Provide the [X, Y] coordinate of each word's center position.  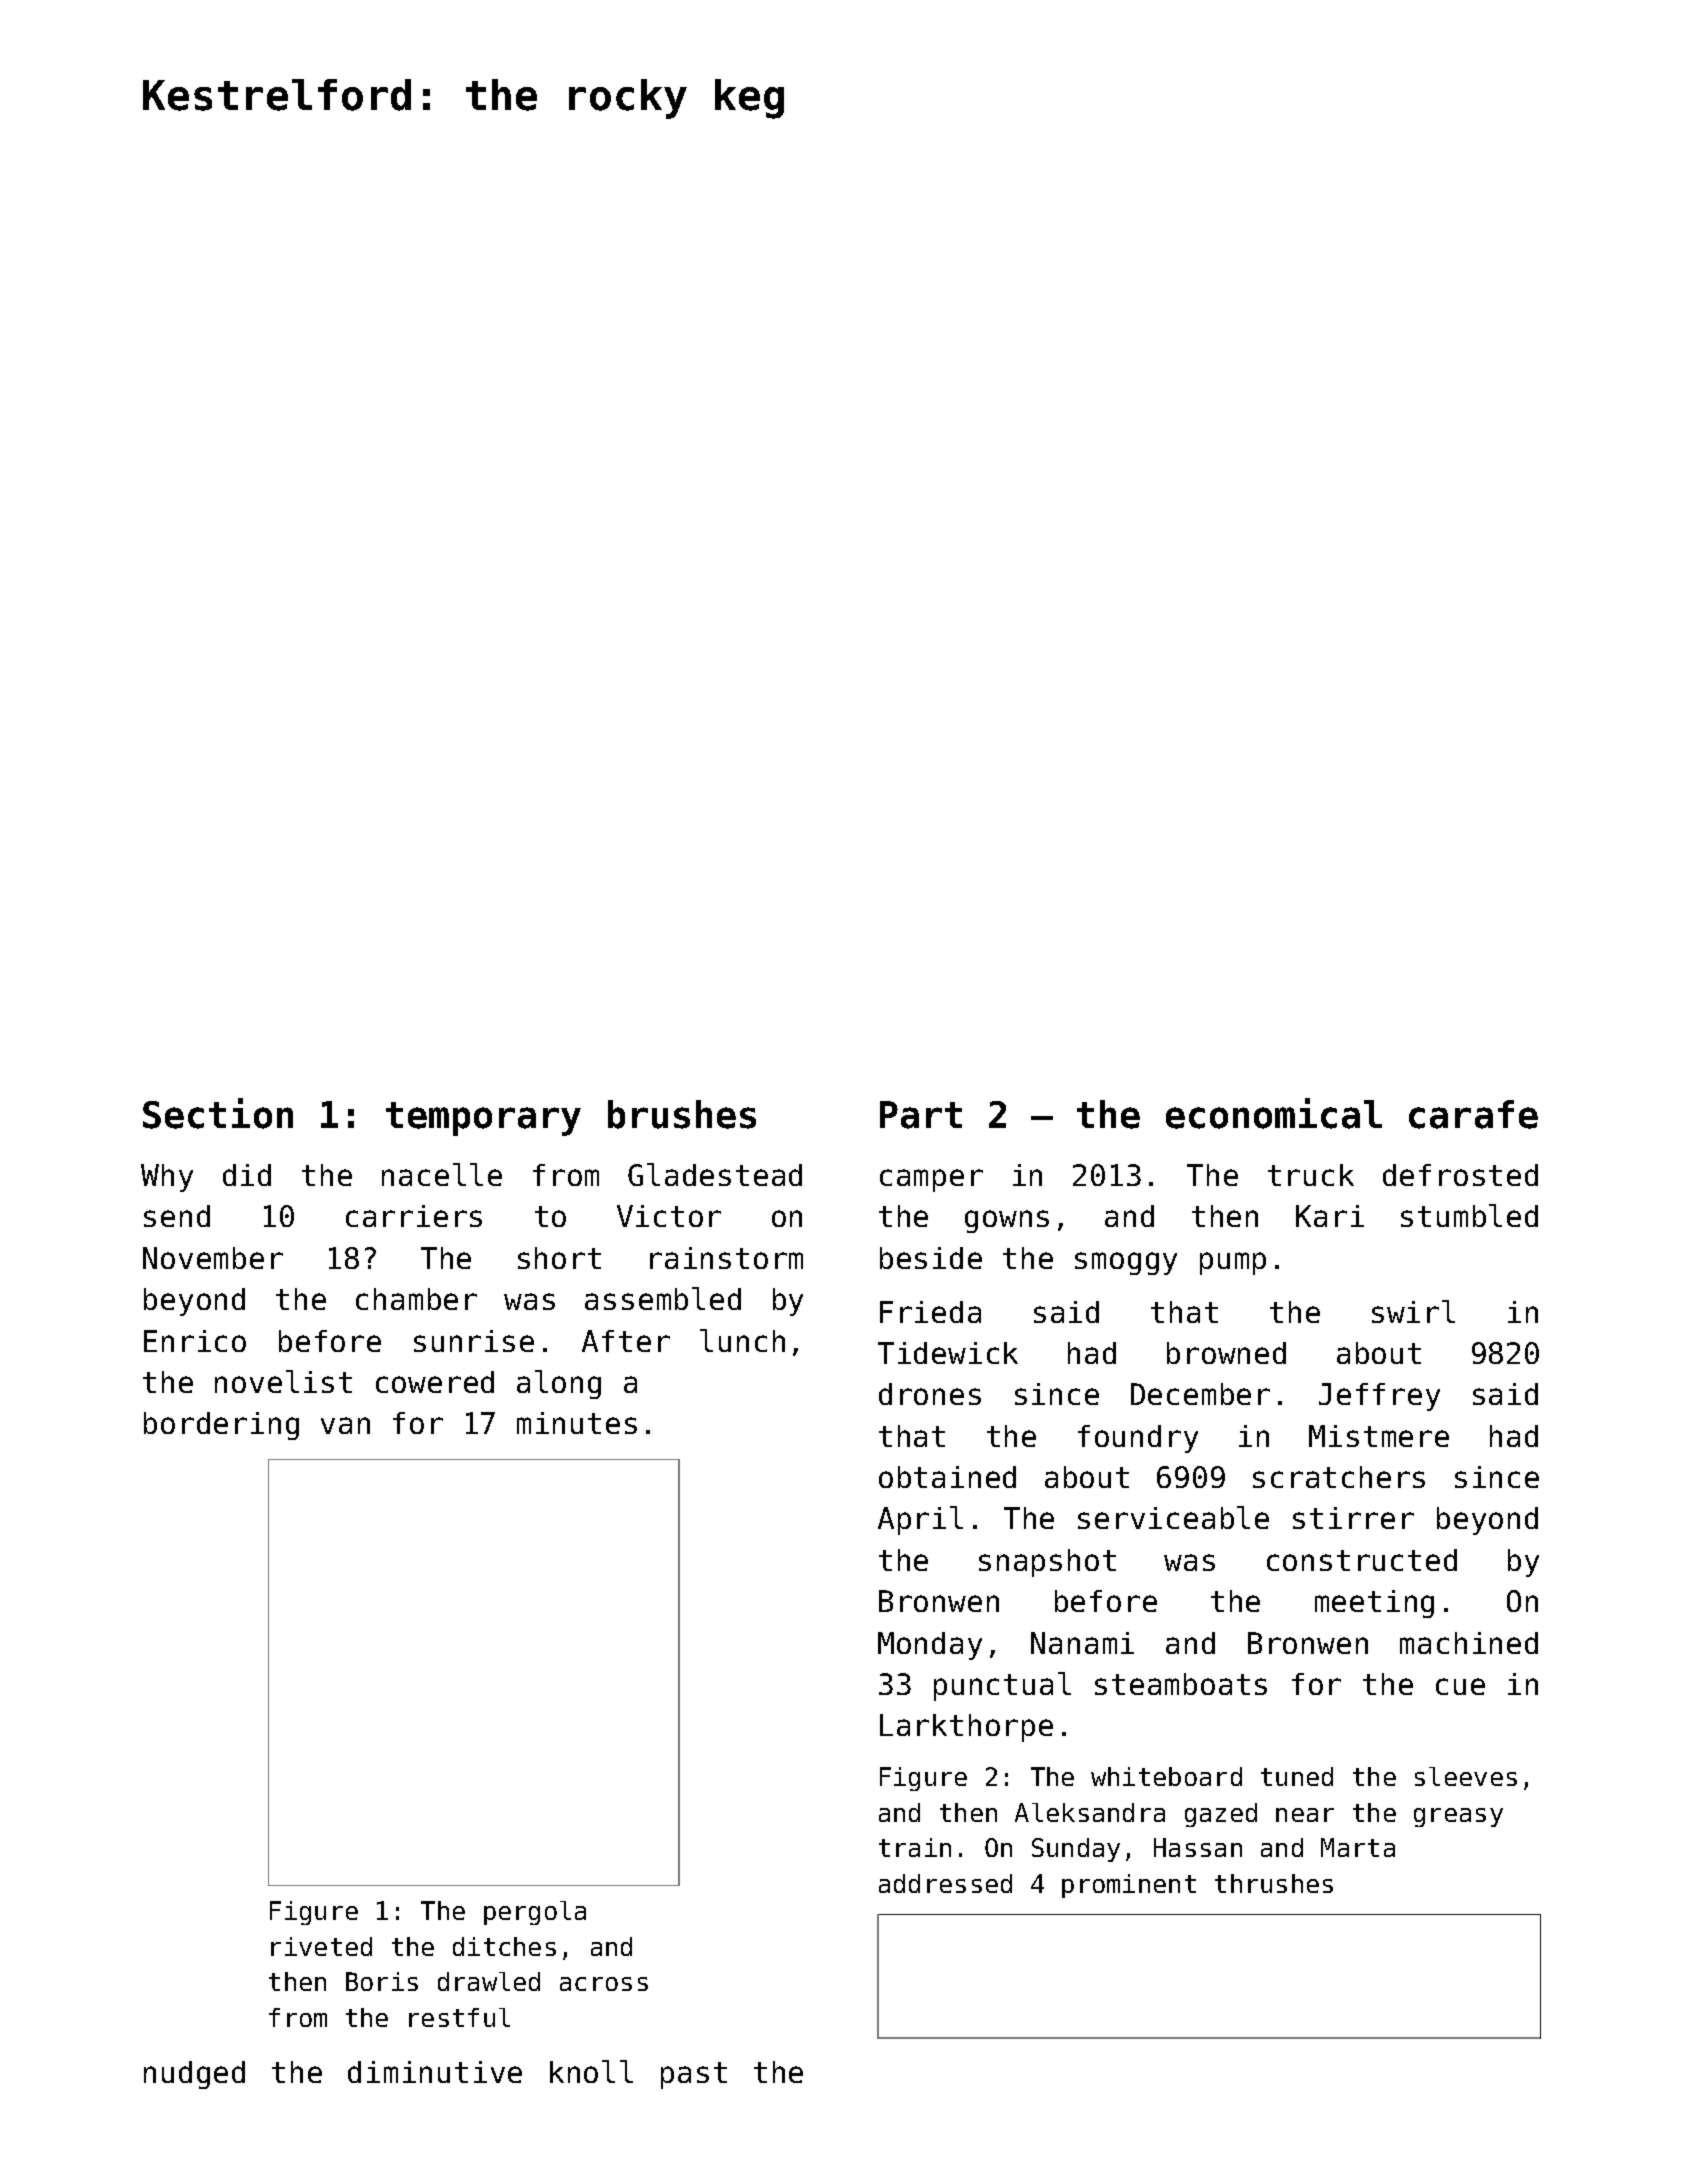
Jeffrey [1379, 1397]
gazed [1221, 1815]
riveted [321, 1946]
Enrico [195, 1341]
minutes [577, 1423]
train [915, 1847]
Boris [382, 1981]
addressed [945, 1883]
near [1305, 1815]
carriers [414, 1216]
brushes [682, 1114]
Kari [1330, 1216]
